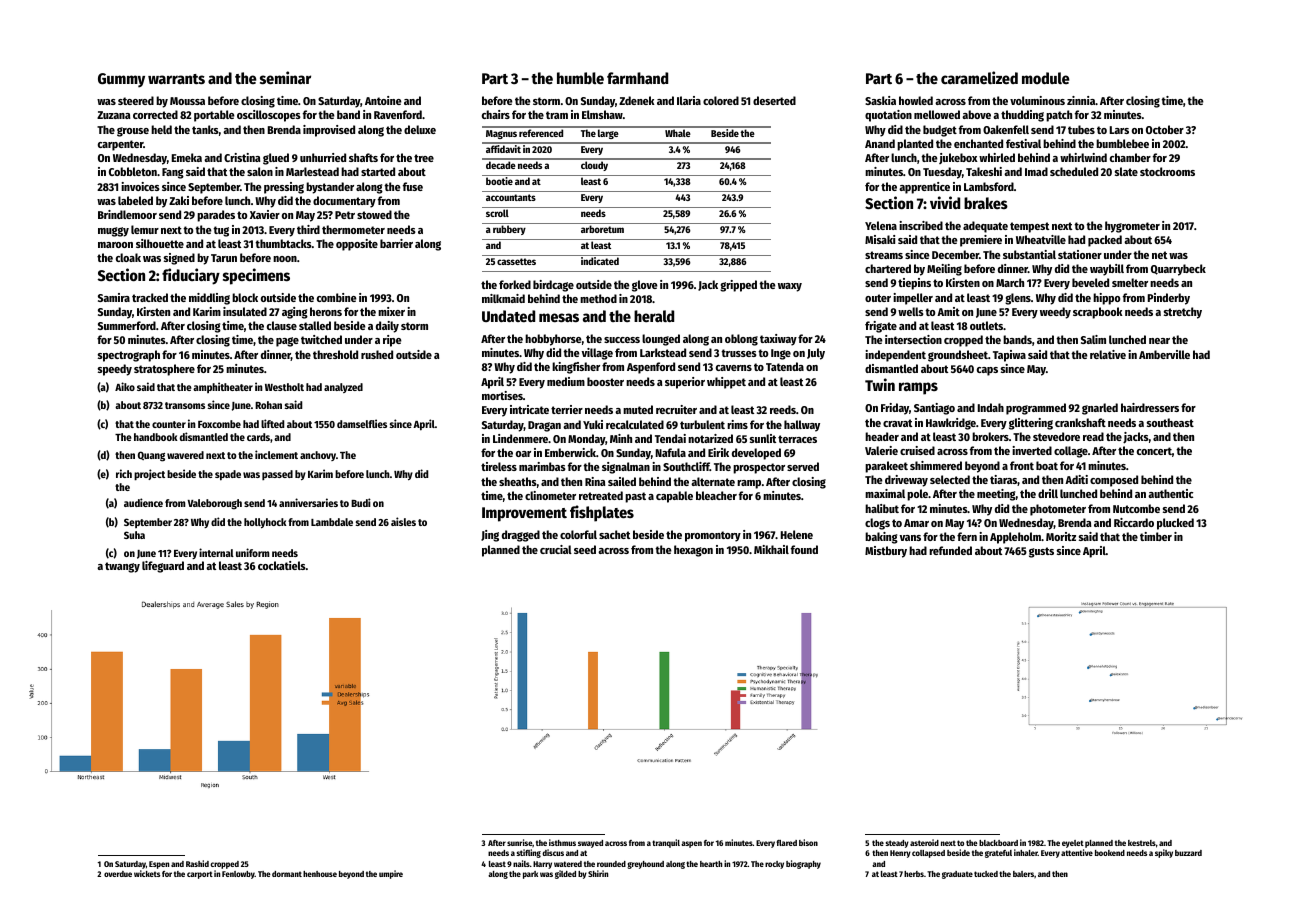  I want to click on Improvement, so click(524, 514).
